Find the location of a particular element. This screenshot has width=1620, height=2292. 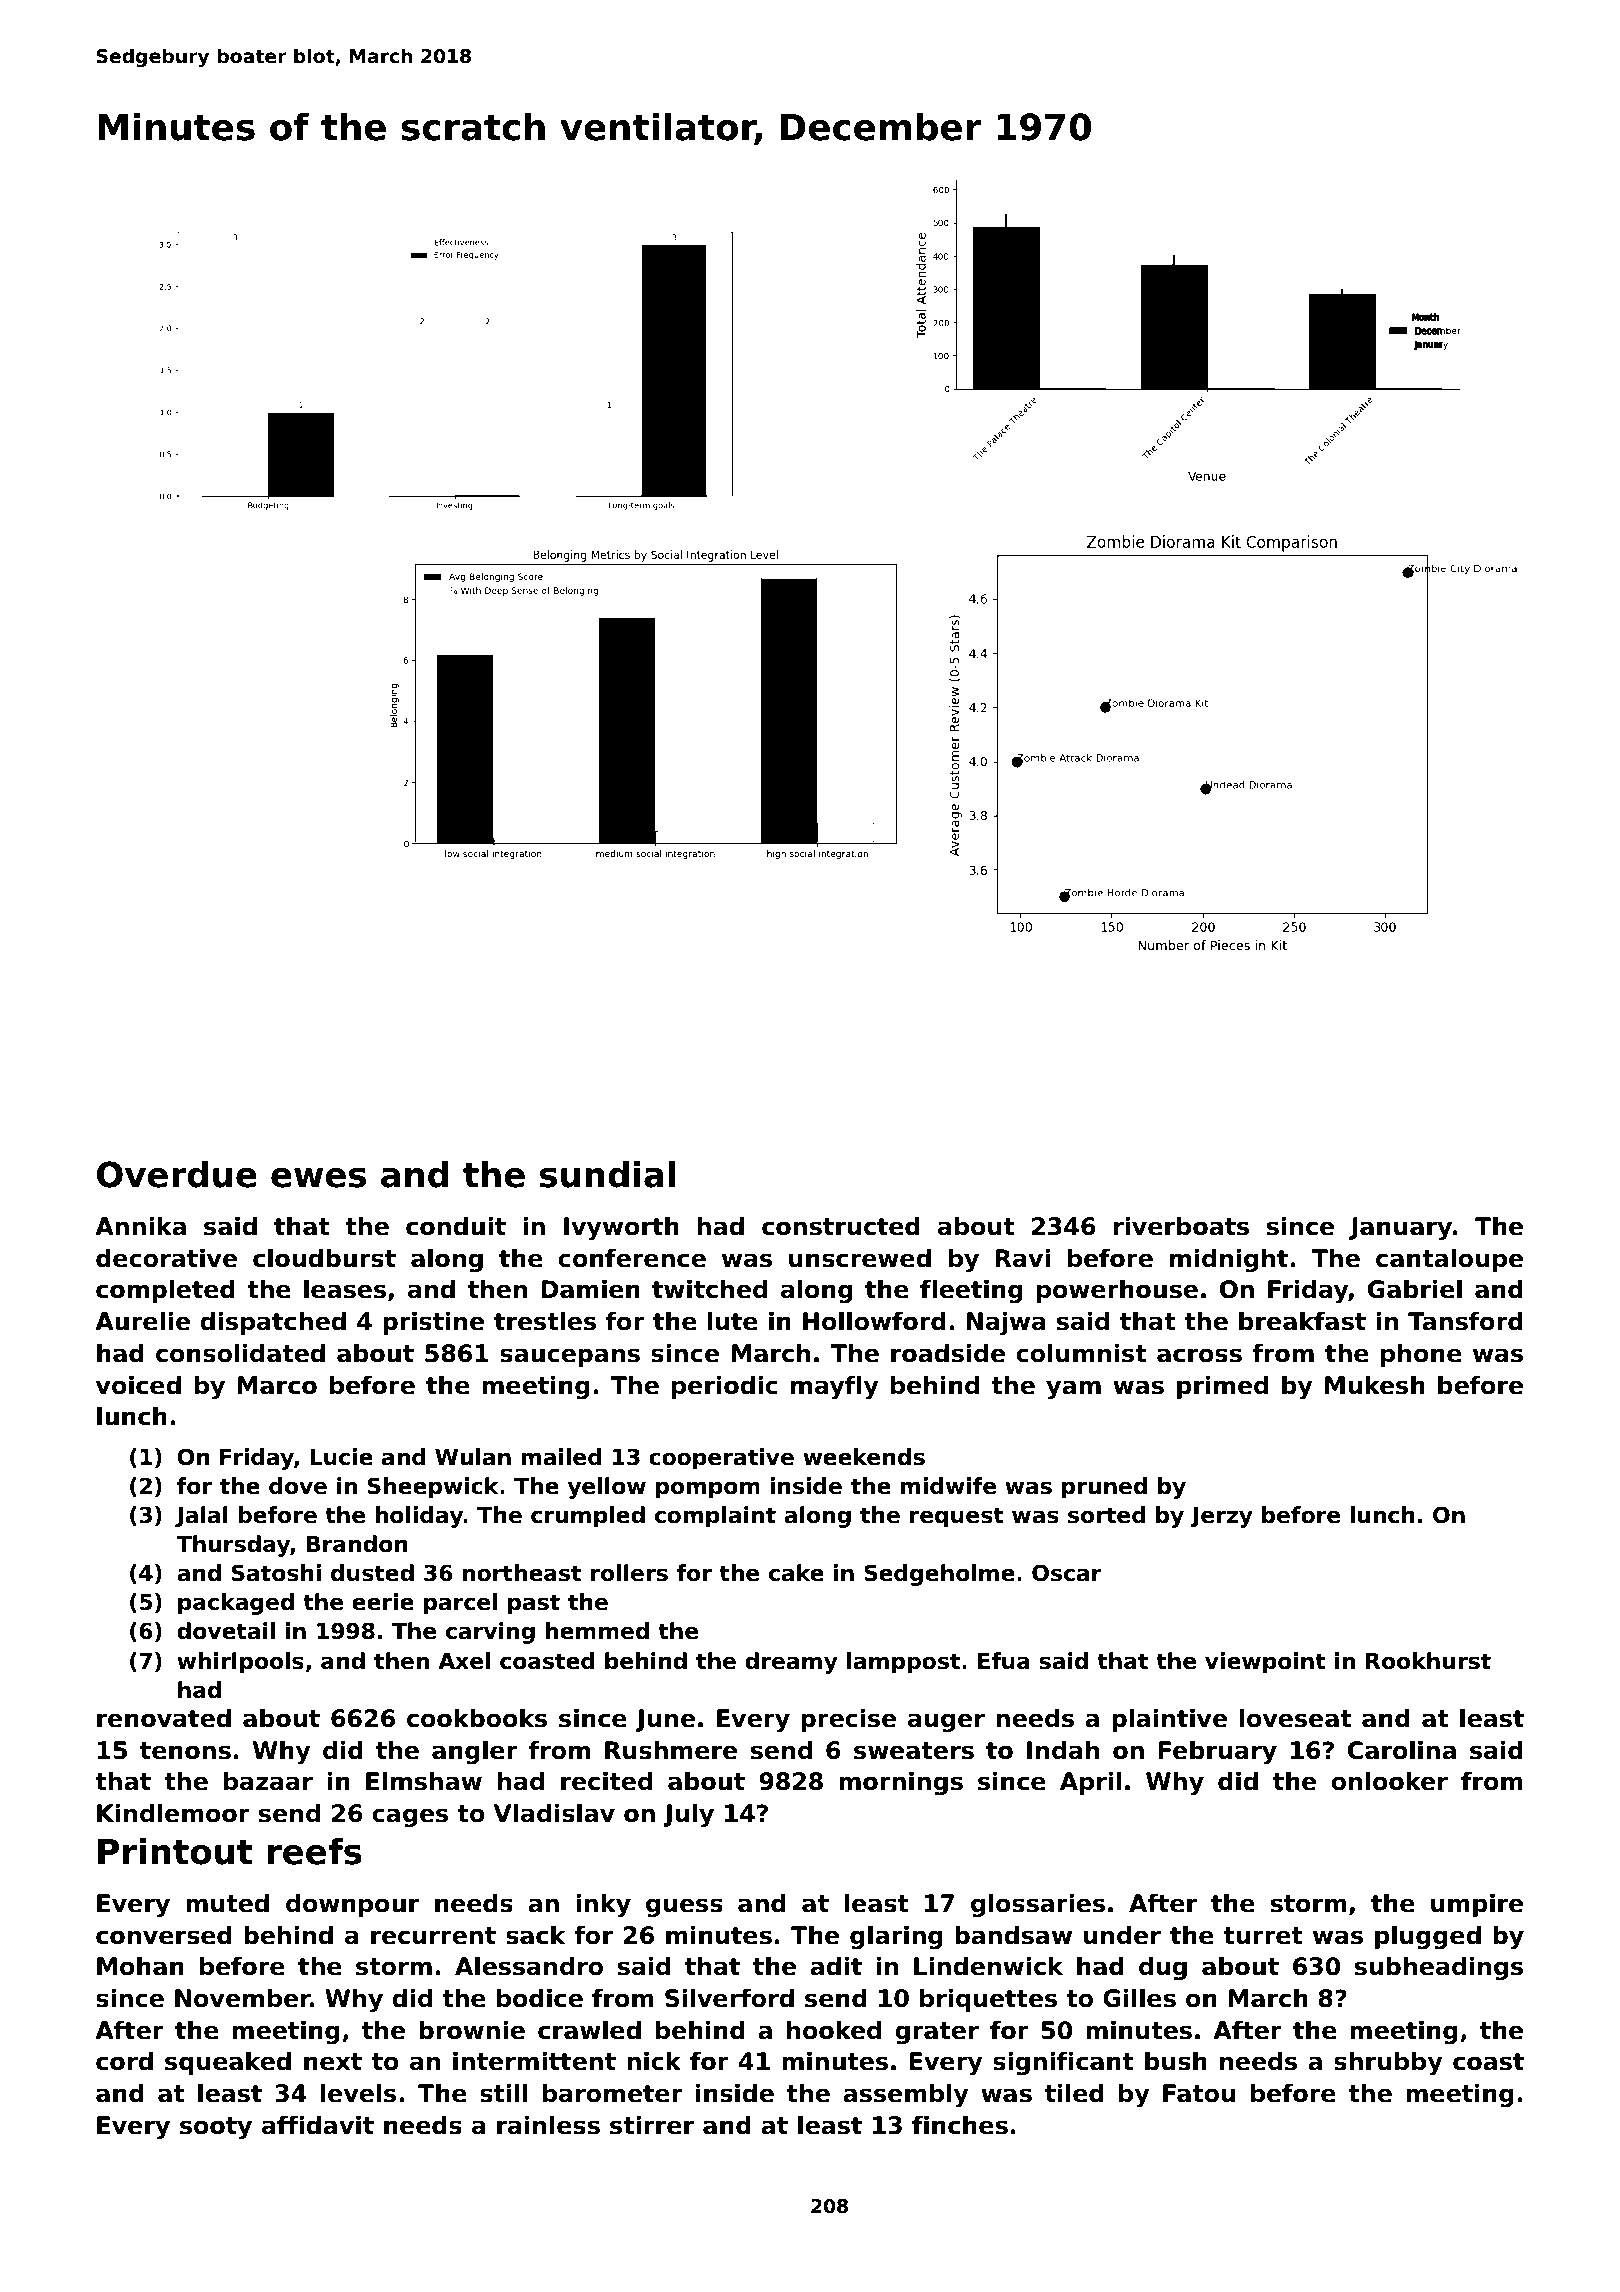

cord is located at coordinates (124, 2061).
